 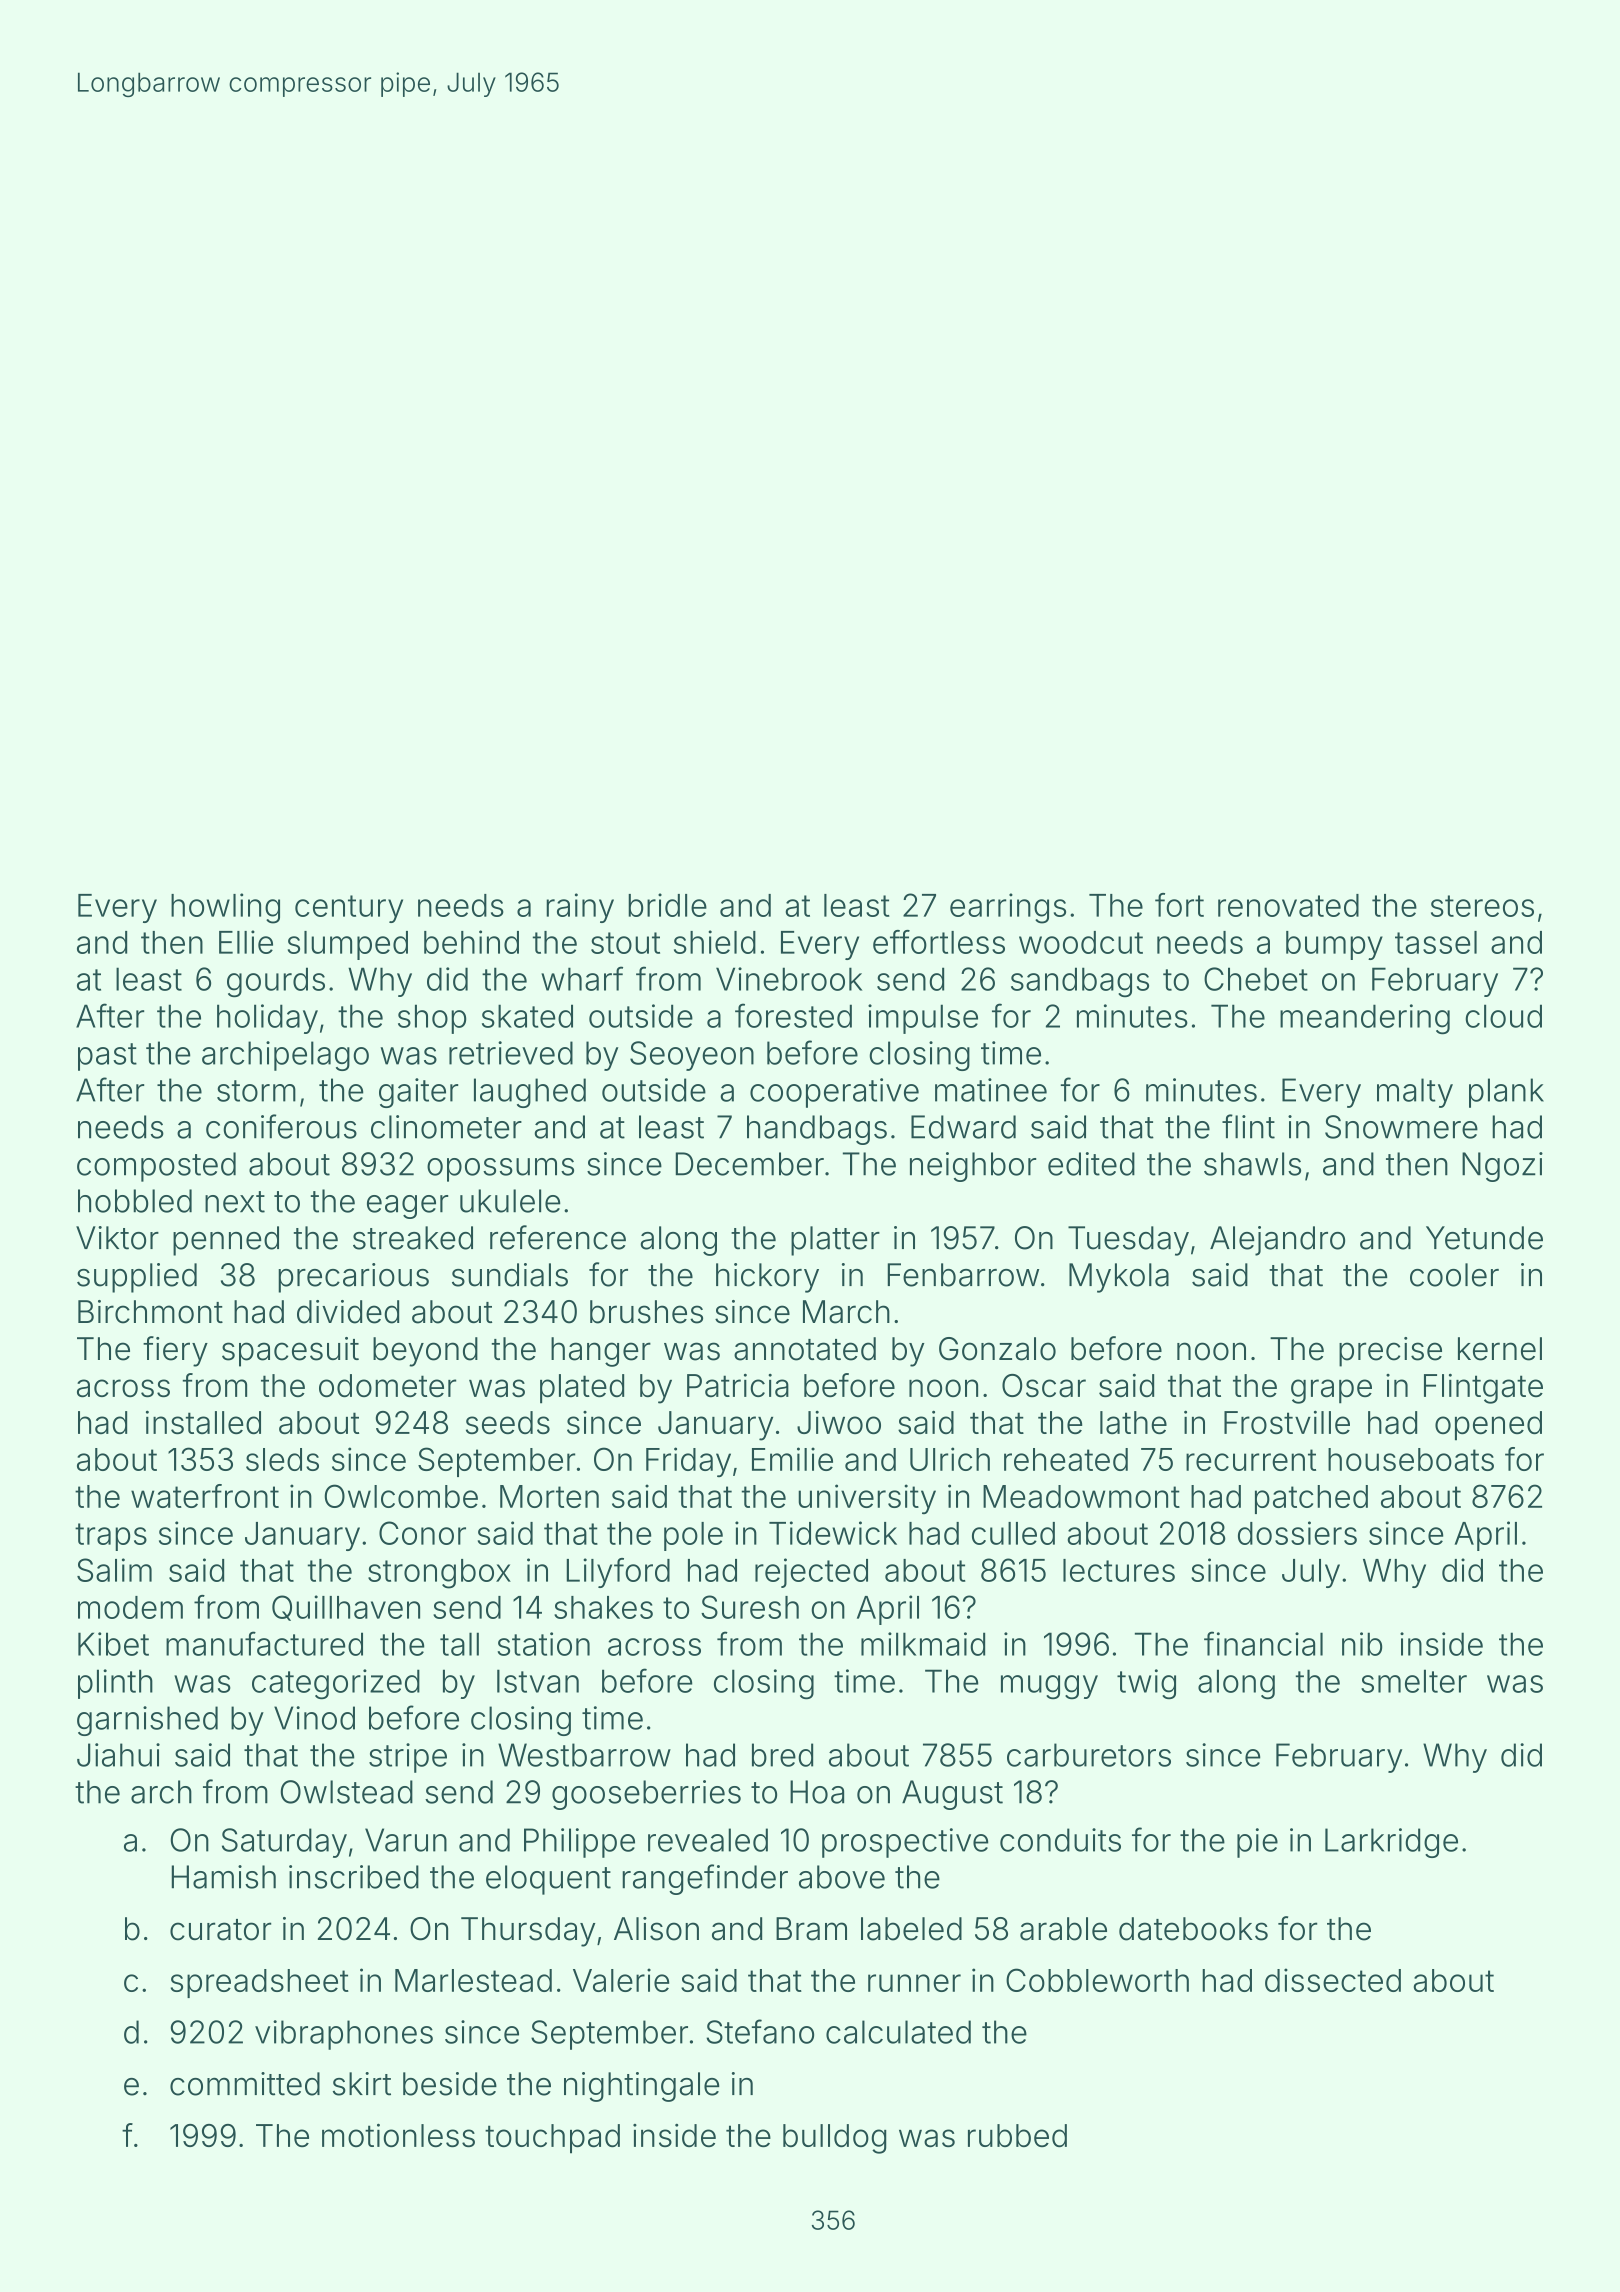 I want to click on traps, so click(x=111, y=1537).
